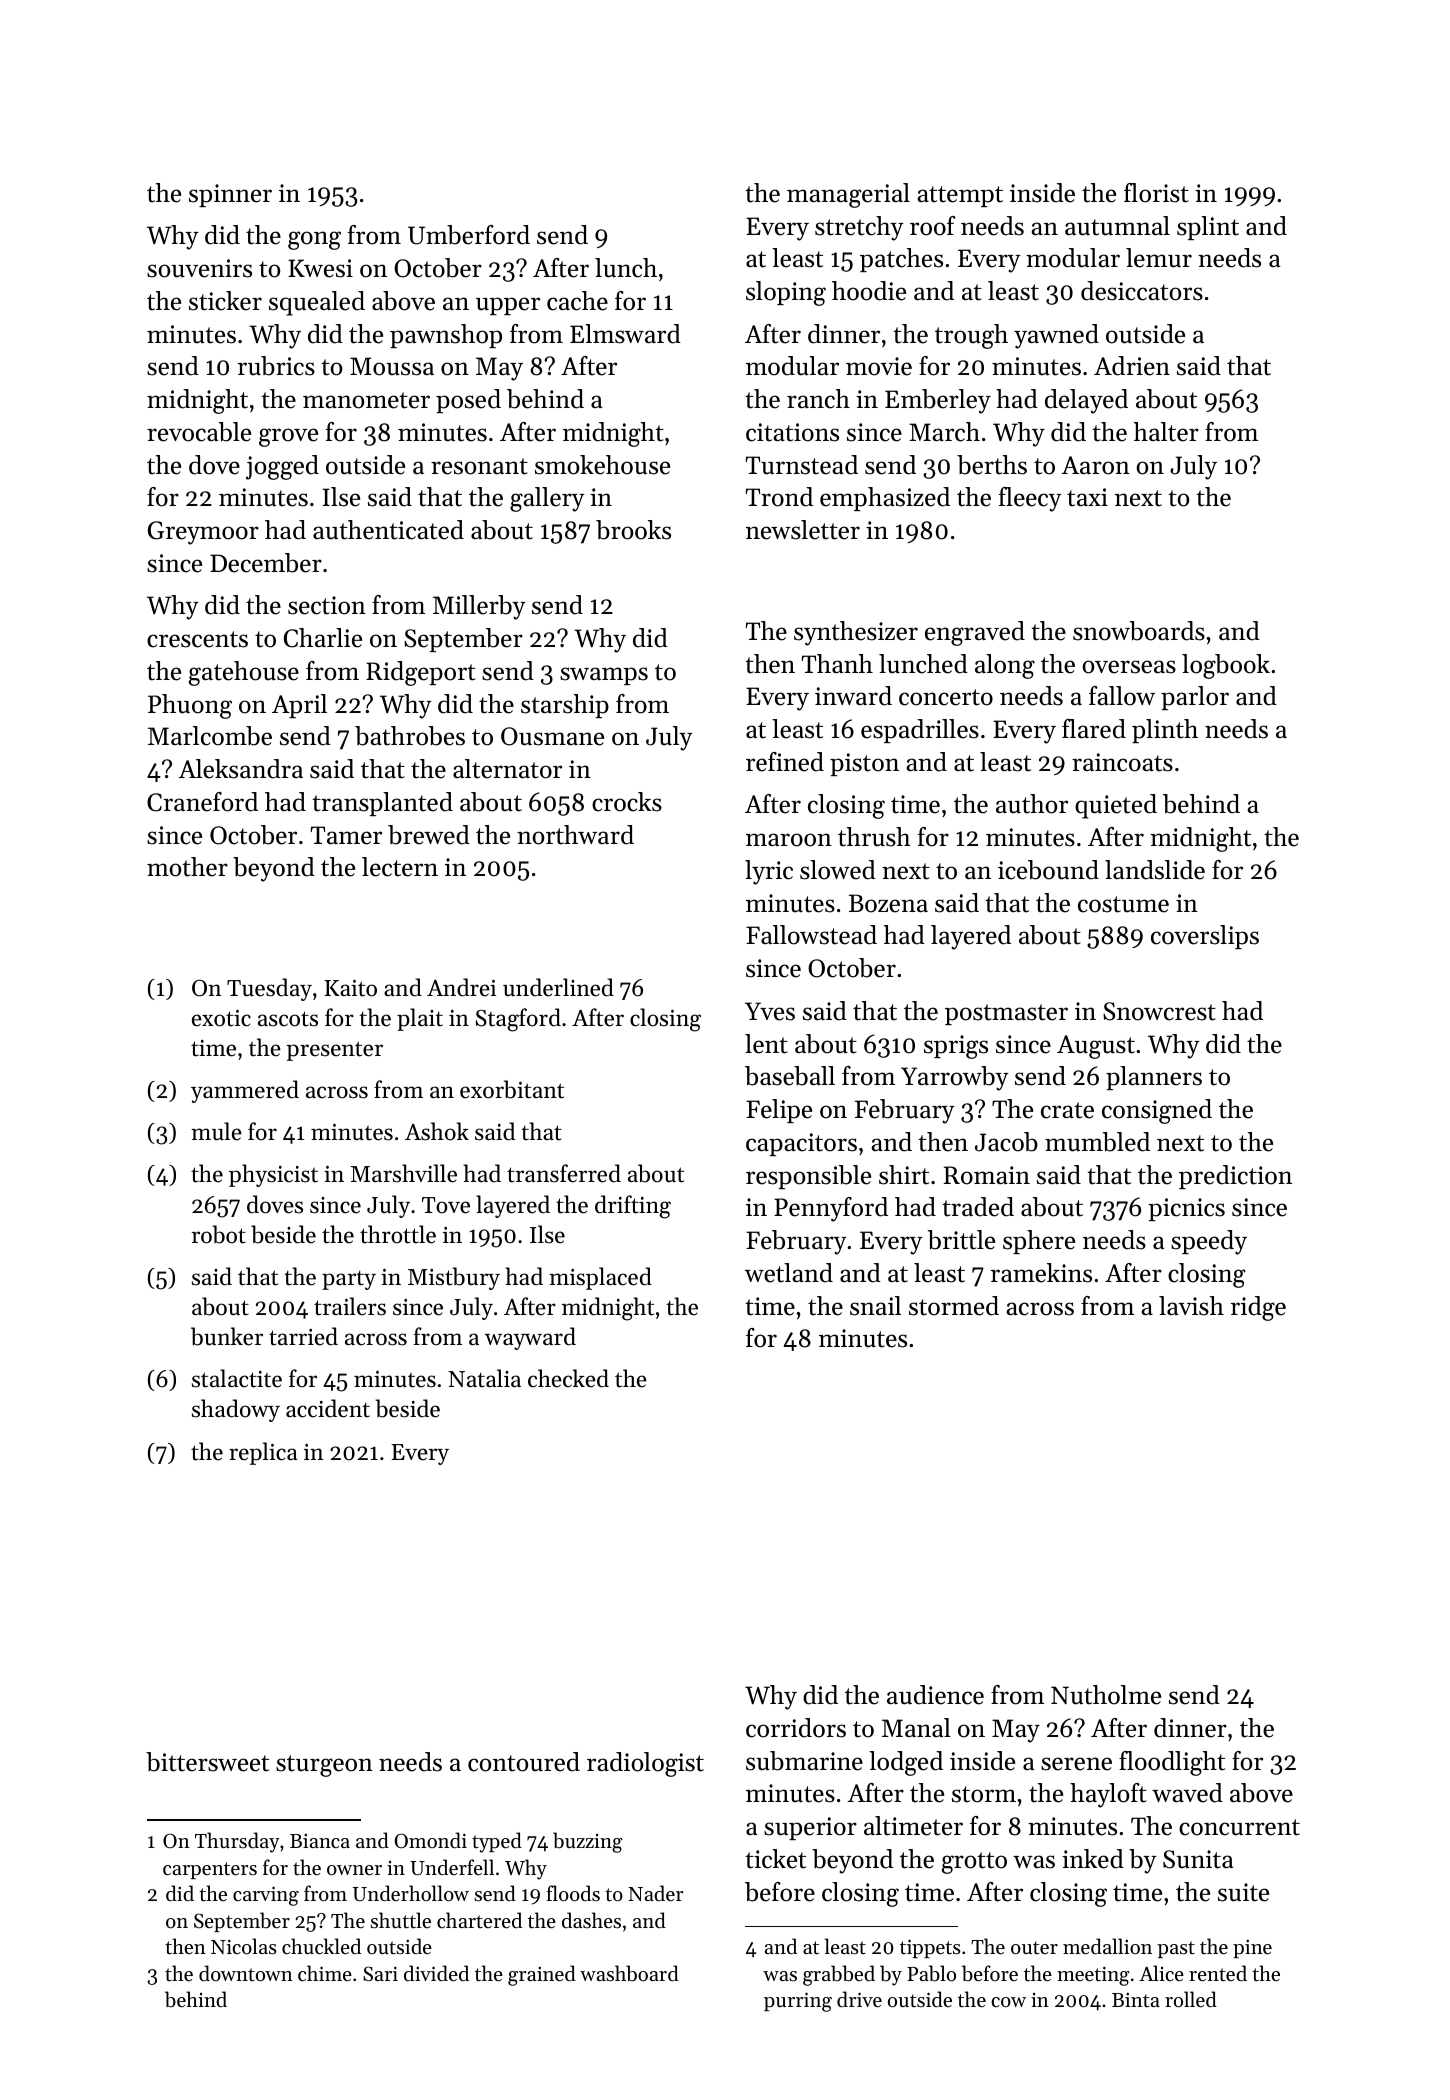  I want to click on autumnal, so click(1117, 226).
